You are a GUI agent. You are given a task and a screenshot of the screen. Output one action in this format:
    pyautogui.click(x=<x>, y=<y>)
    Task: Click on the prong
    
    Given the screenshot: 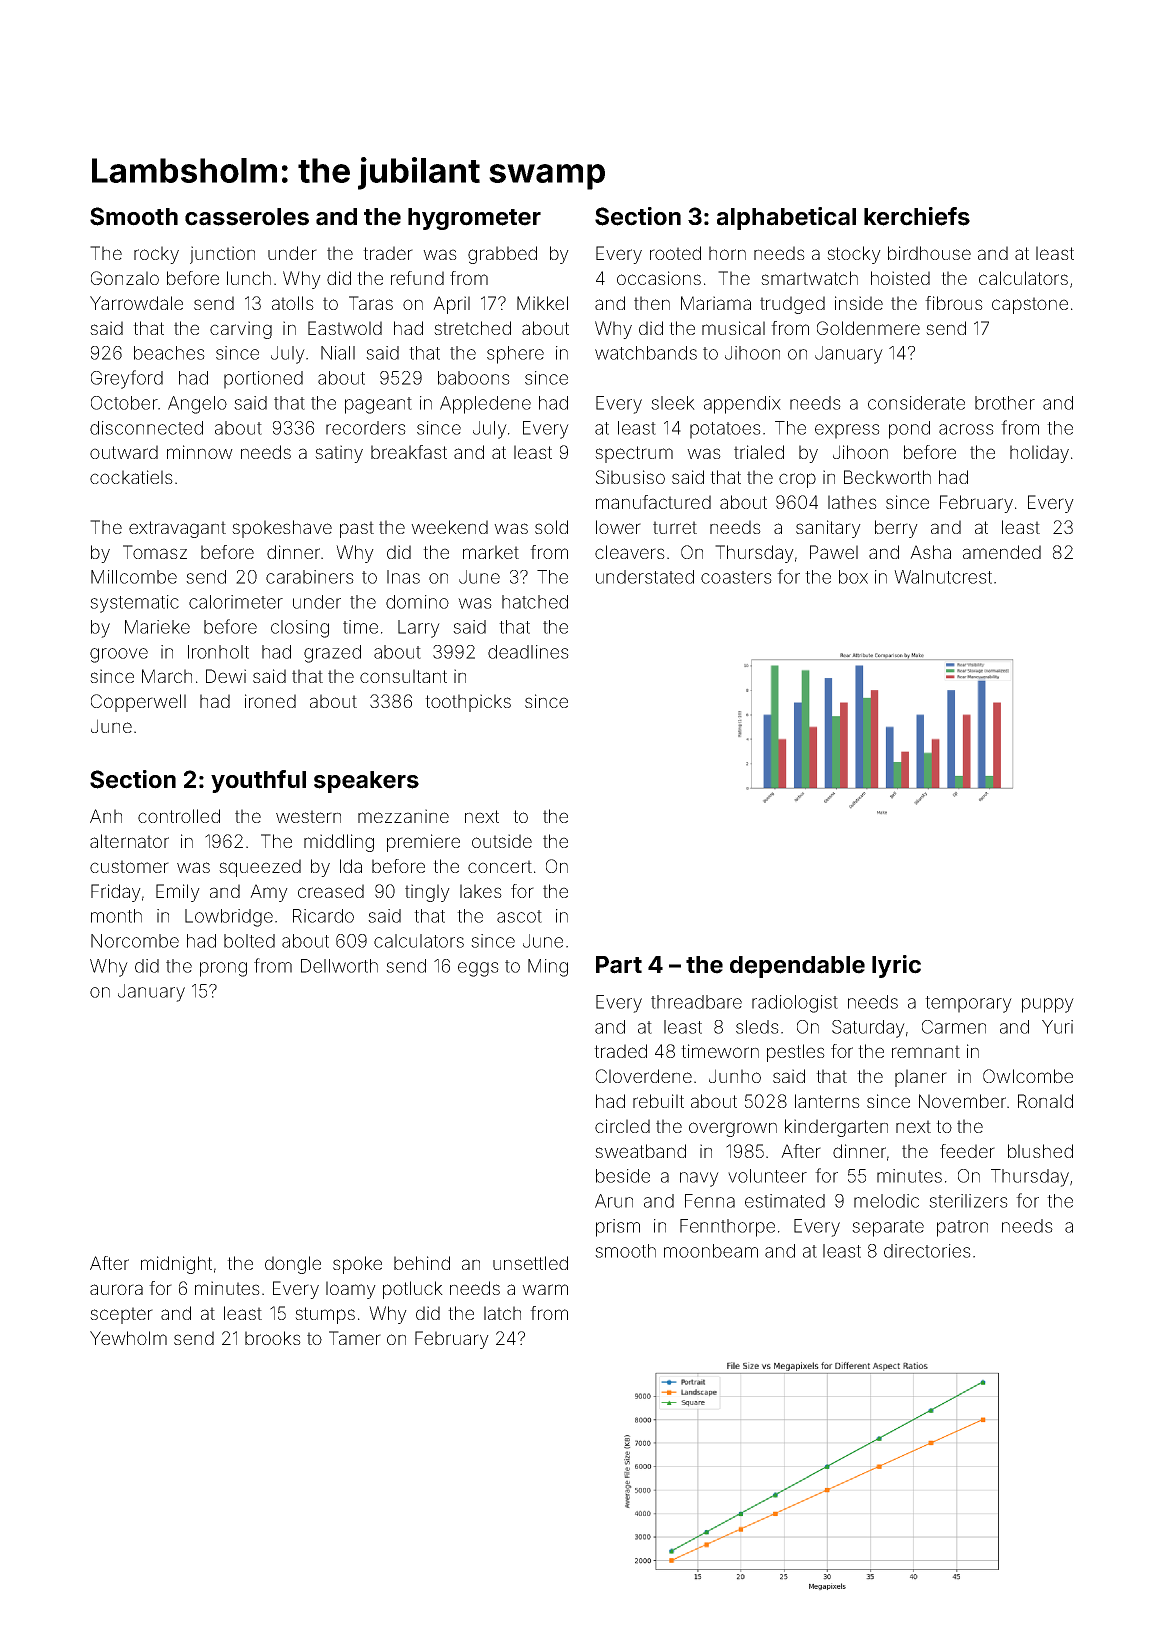 What is the action you would take?
    pyautogui.click(x=223, y=969)
